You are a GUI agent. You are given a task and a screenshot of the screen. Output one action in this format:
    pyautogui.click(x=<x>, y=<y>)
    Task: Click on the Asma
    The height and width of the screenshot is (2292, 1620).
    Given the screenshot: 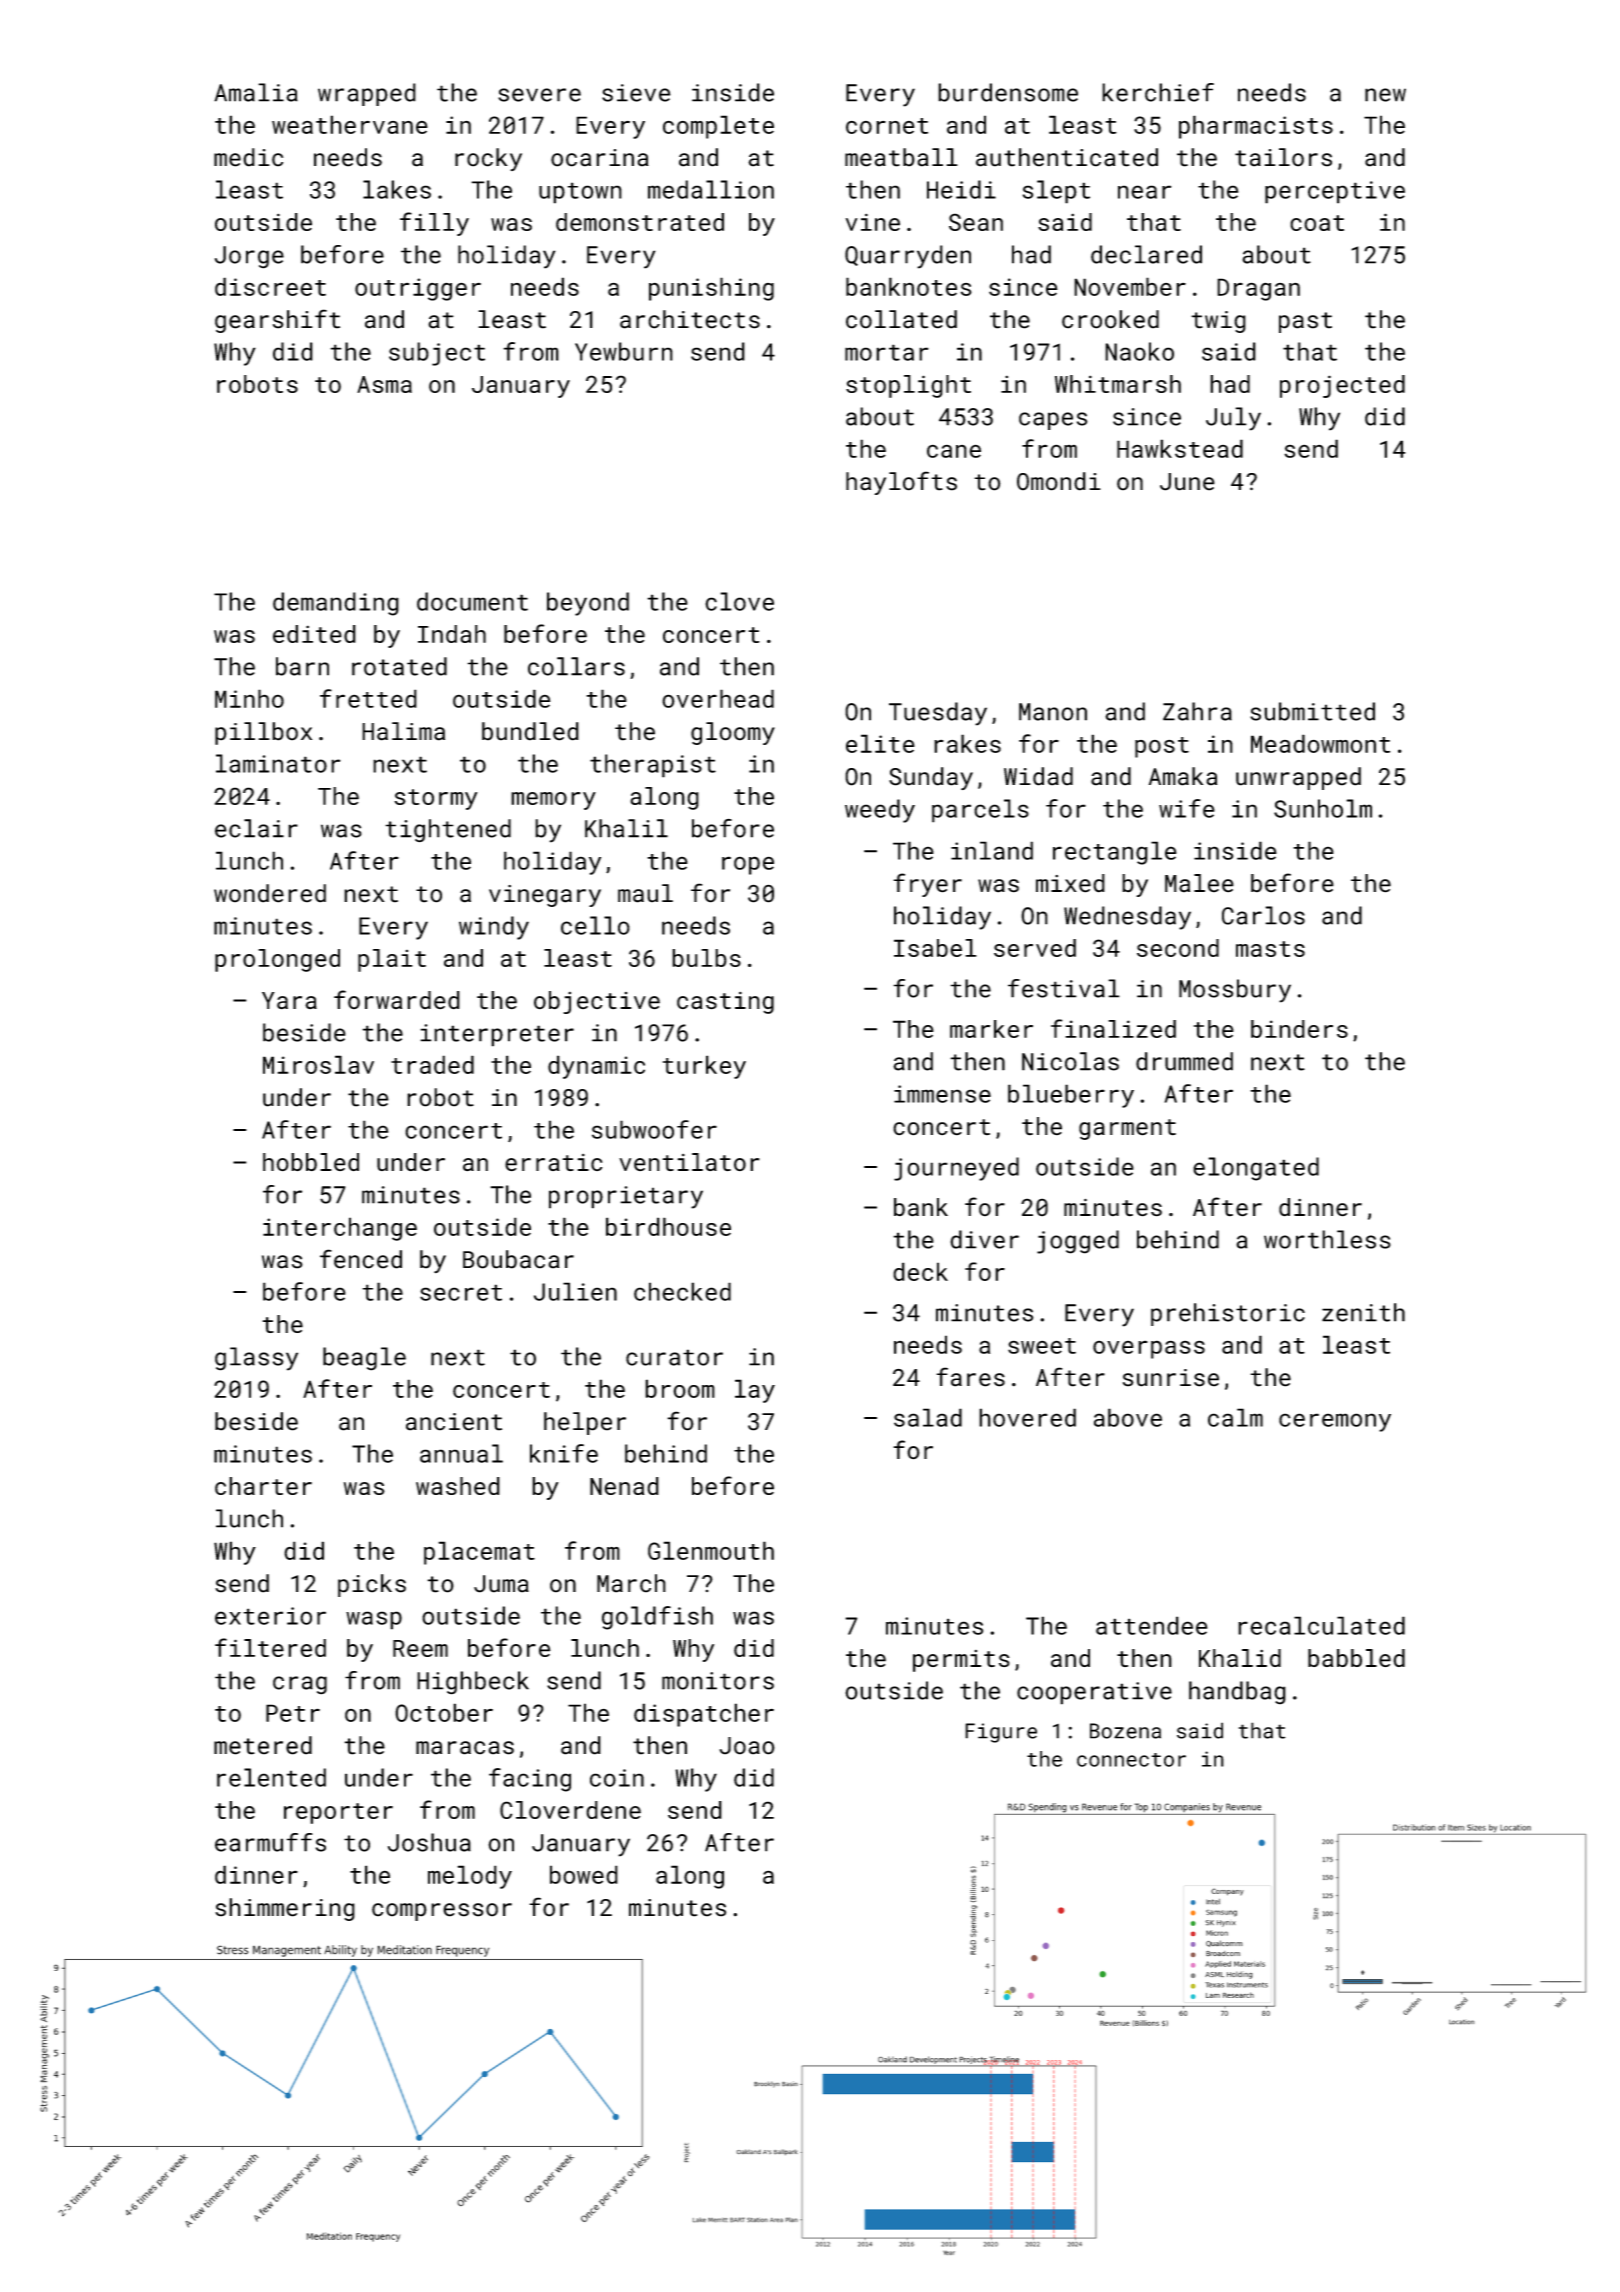 What is the action you would take?
    pyautogui.click(x=384, y=384)
